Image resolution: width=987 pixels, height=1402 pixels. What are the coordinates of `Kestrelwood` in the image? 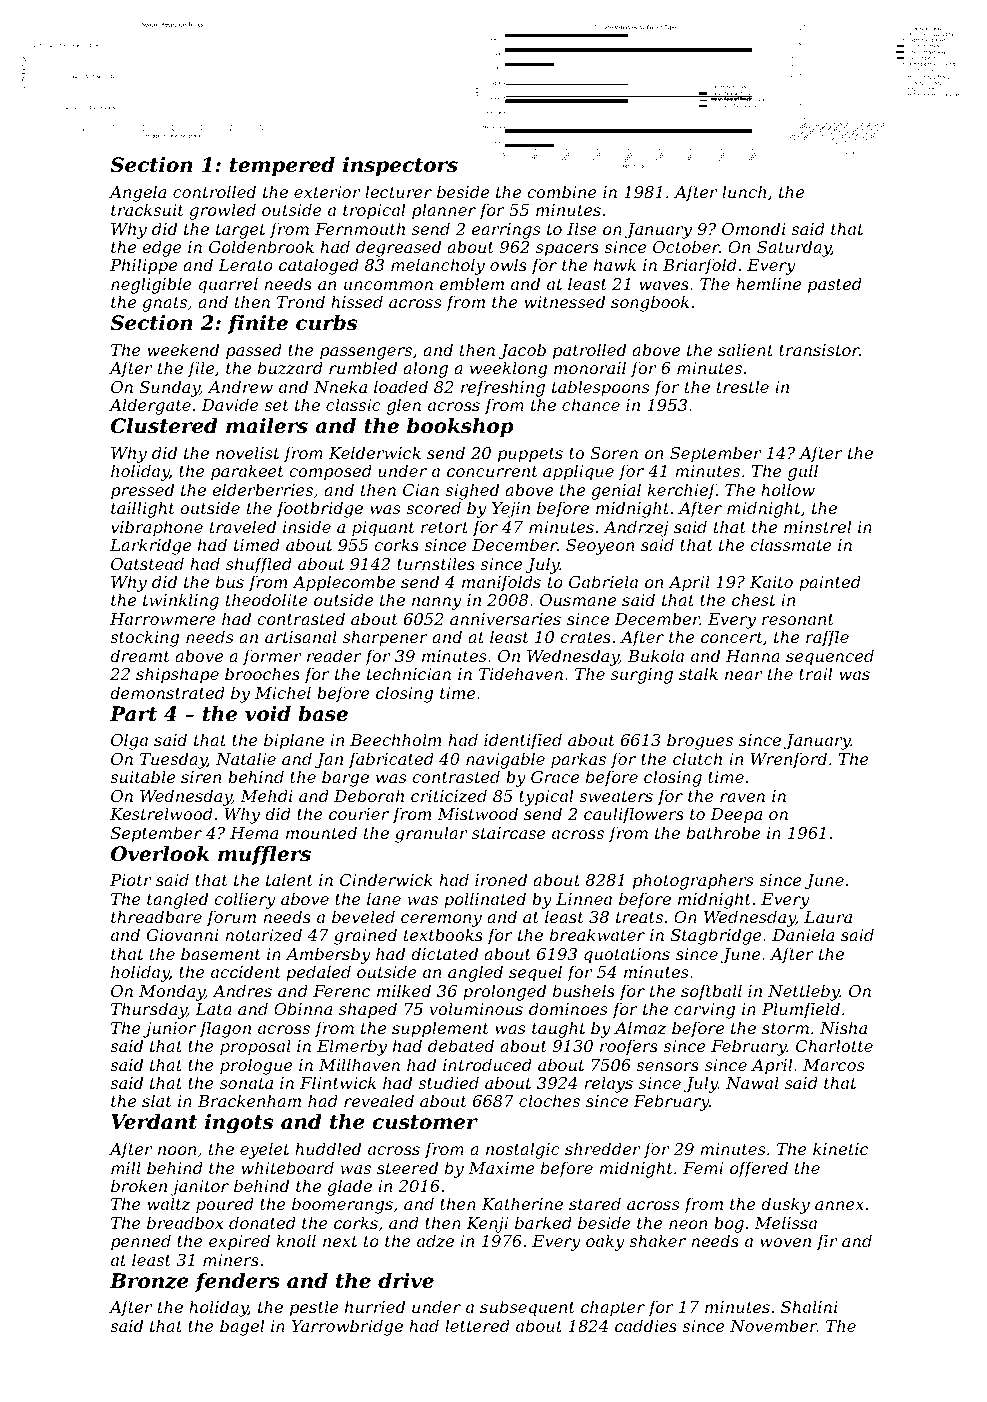 It's located at (161, 813).
